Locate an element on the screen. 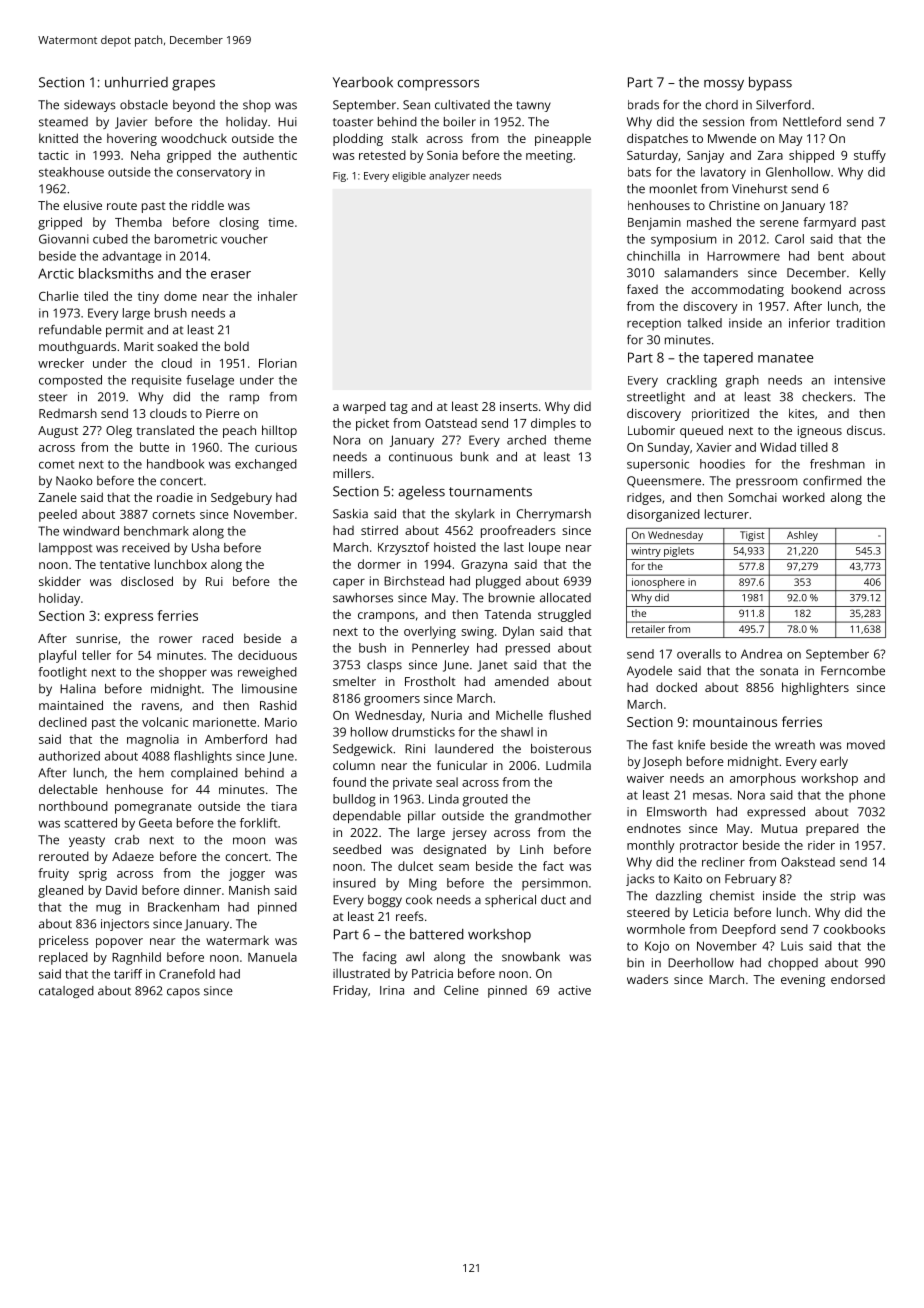 This screenshot has height=1308, width=924. cataloged is located at coordinates (66, 992).
